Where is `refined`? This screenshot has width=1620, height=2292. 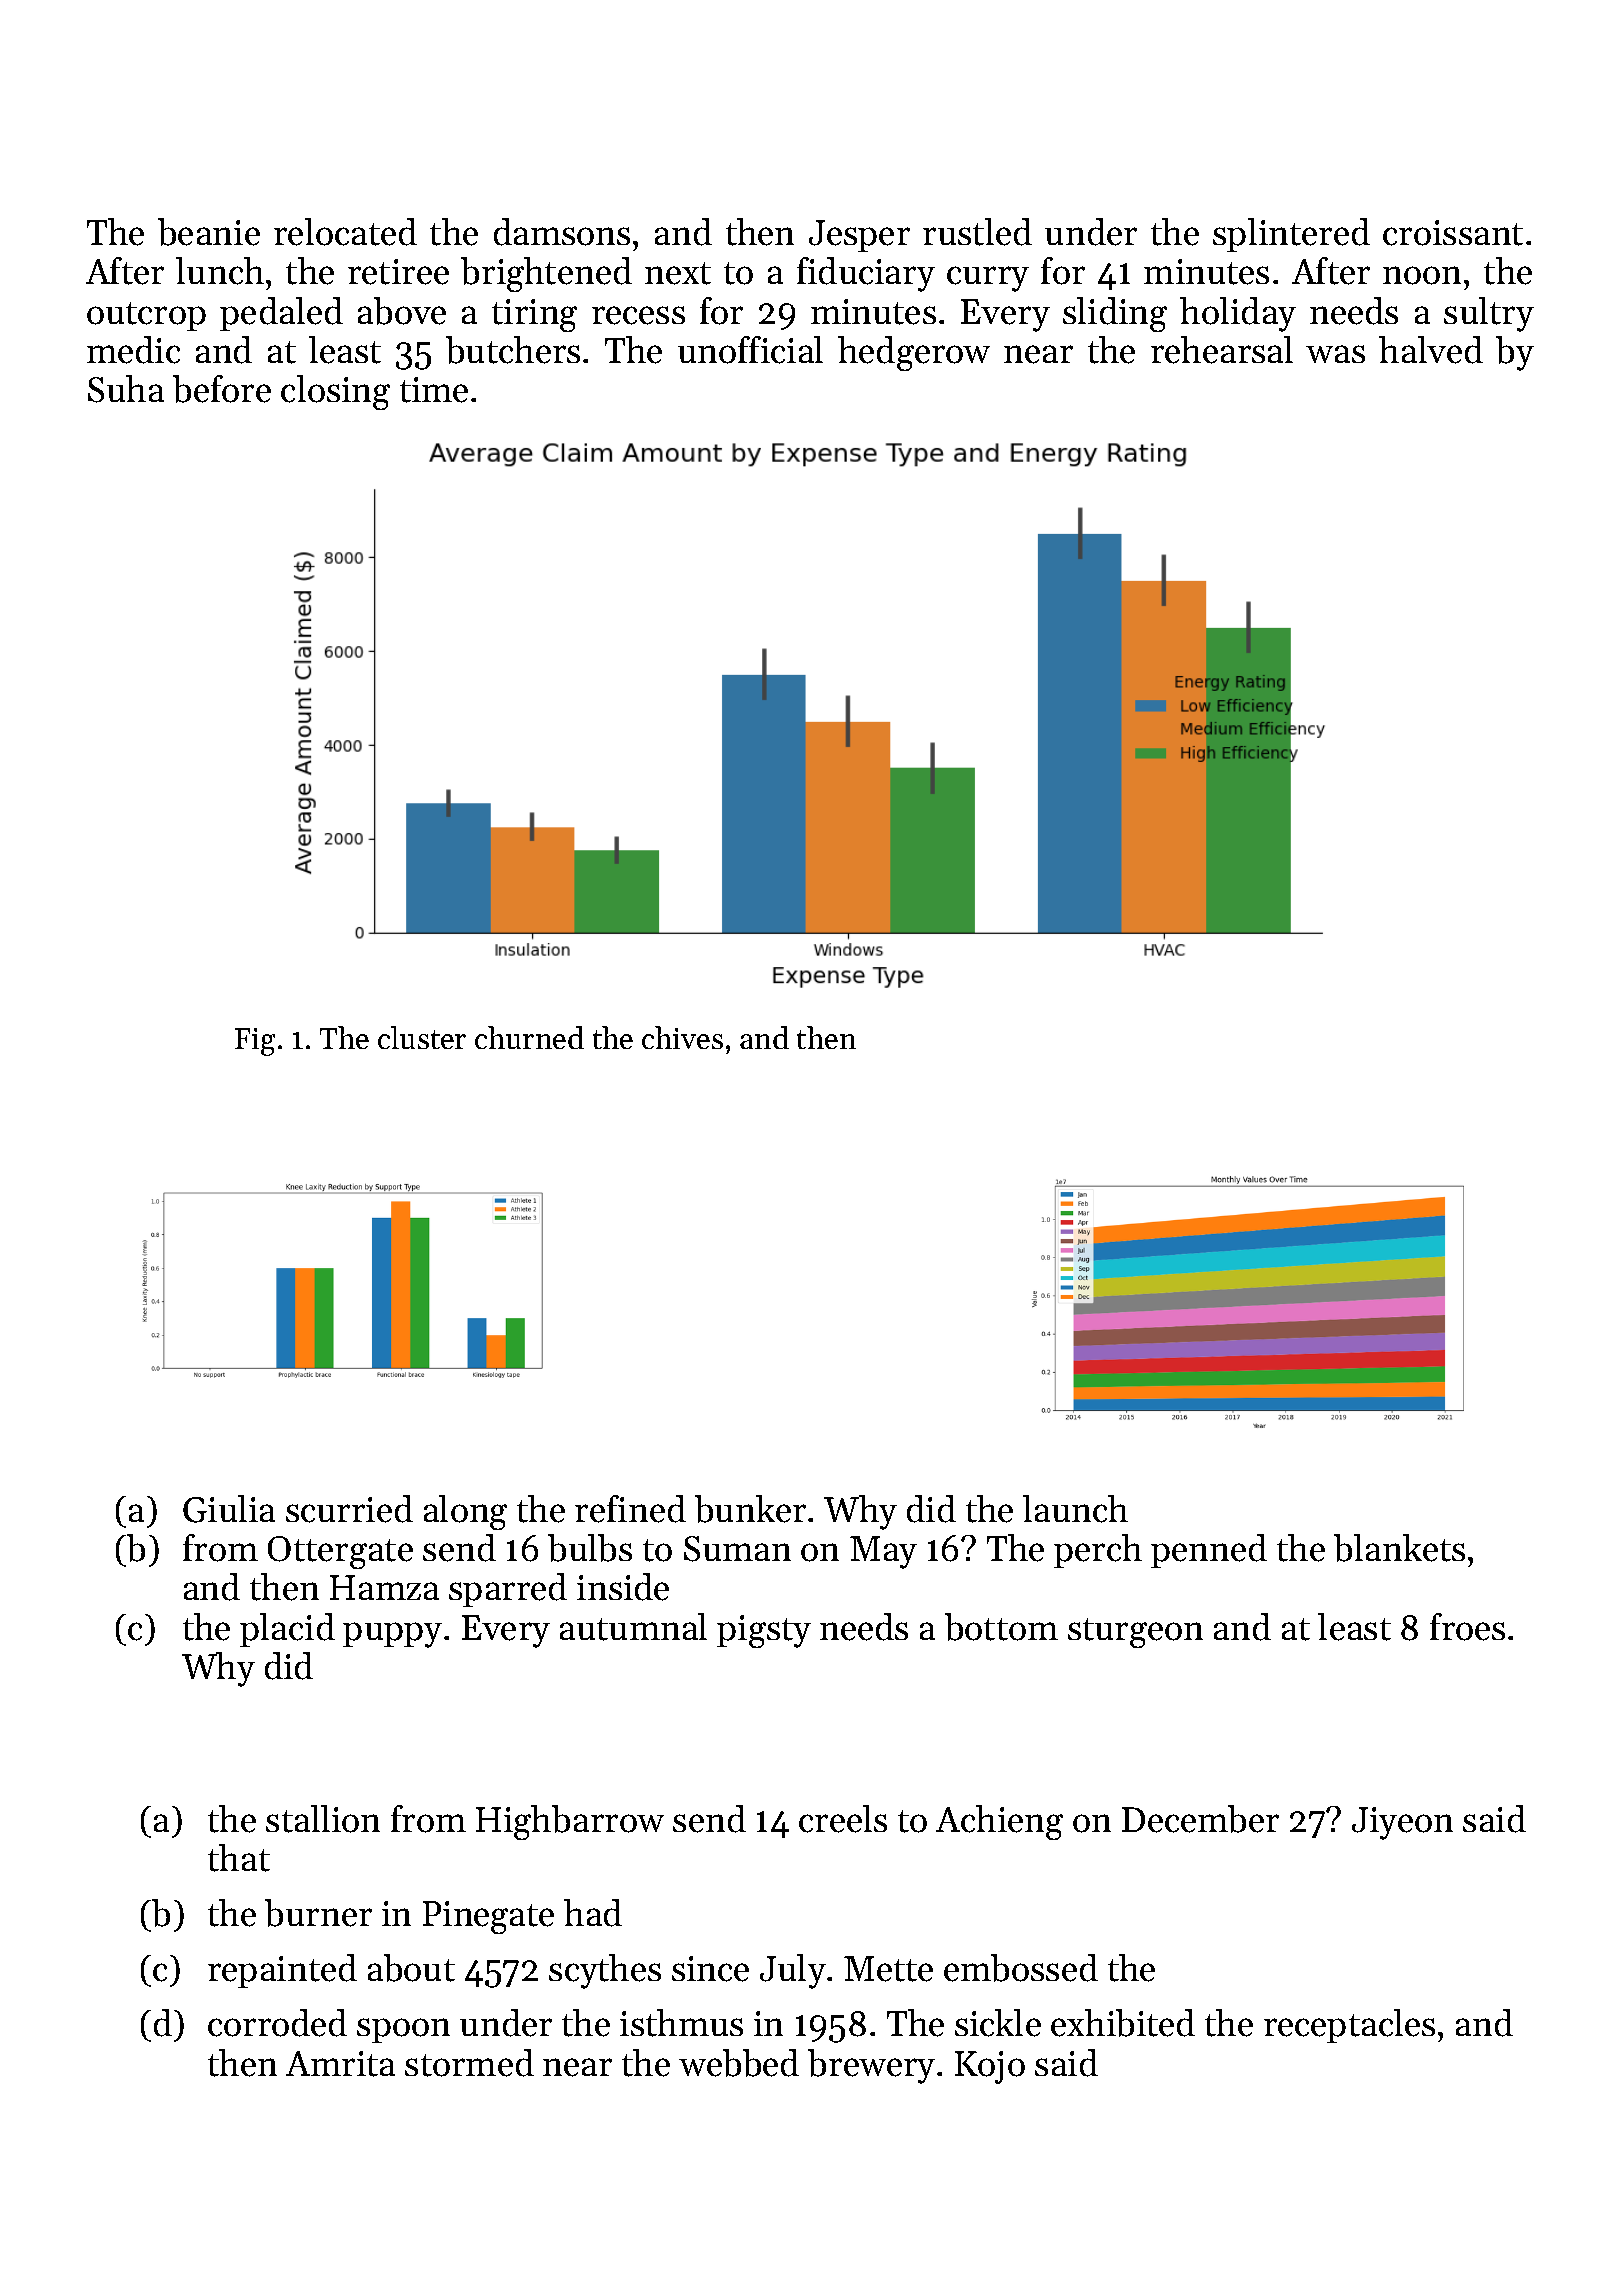 refined is located at coordinates (630, 1509).
